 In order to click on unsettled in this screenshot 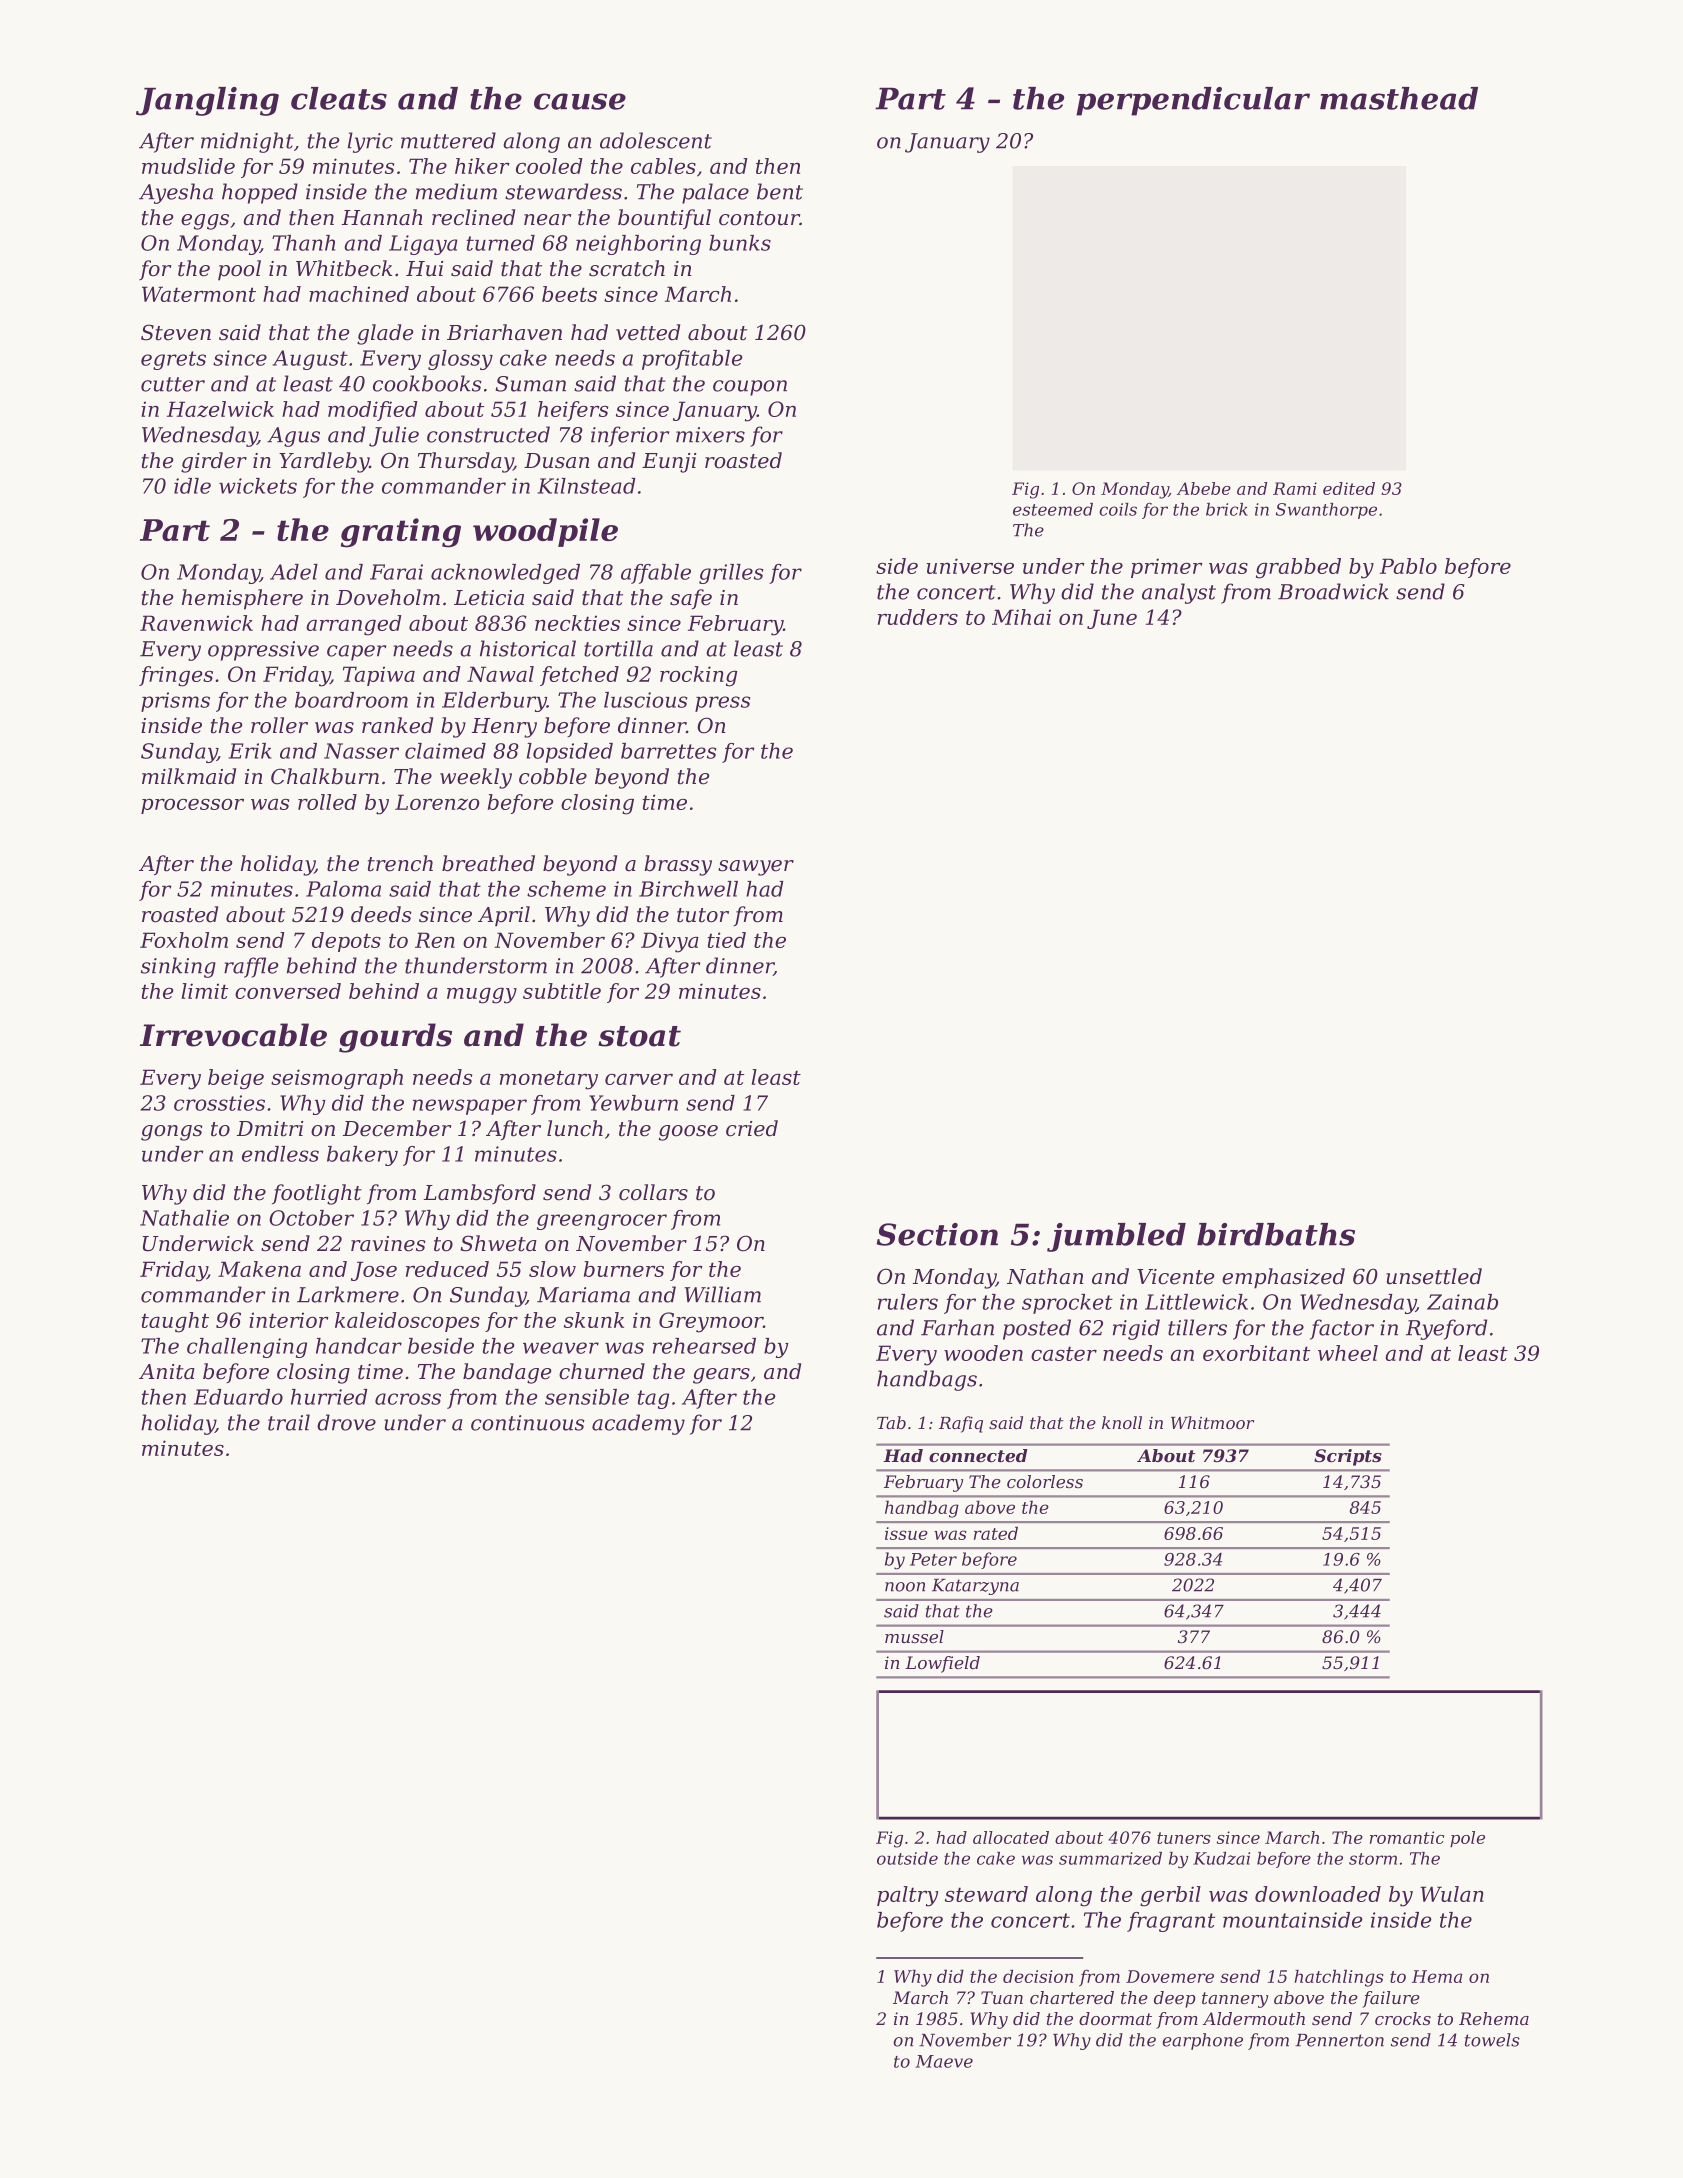, I will do `click(1434, 1276)`.
